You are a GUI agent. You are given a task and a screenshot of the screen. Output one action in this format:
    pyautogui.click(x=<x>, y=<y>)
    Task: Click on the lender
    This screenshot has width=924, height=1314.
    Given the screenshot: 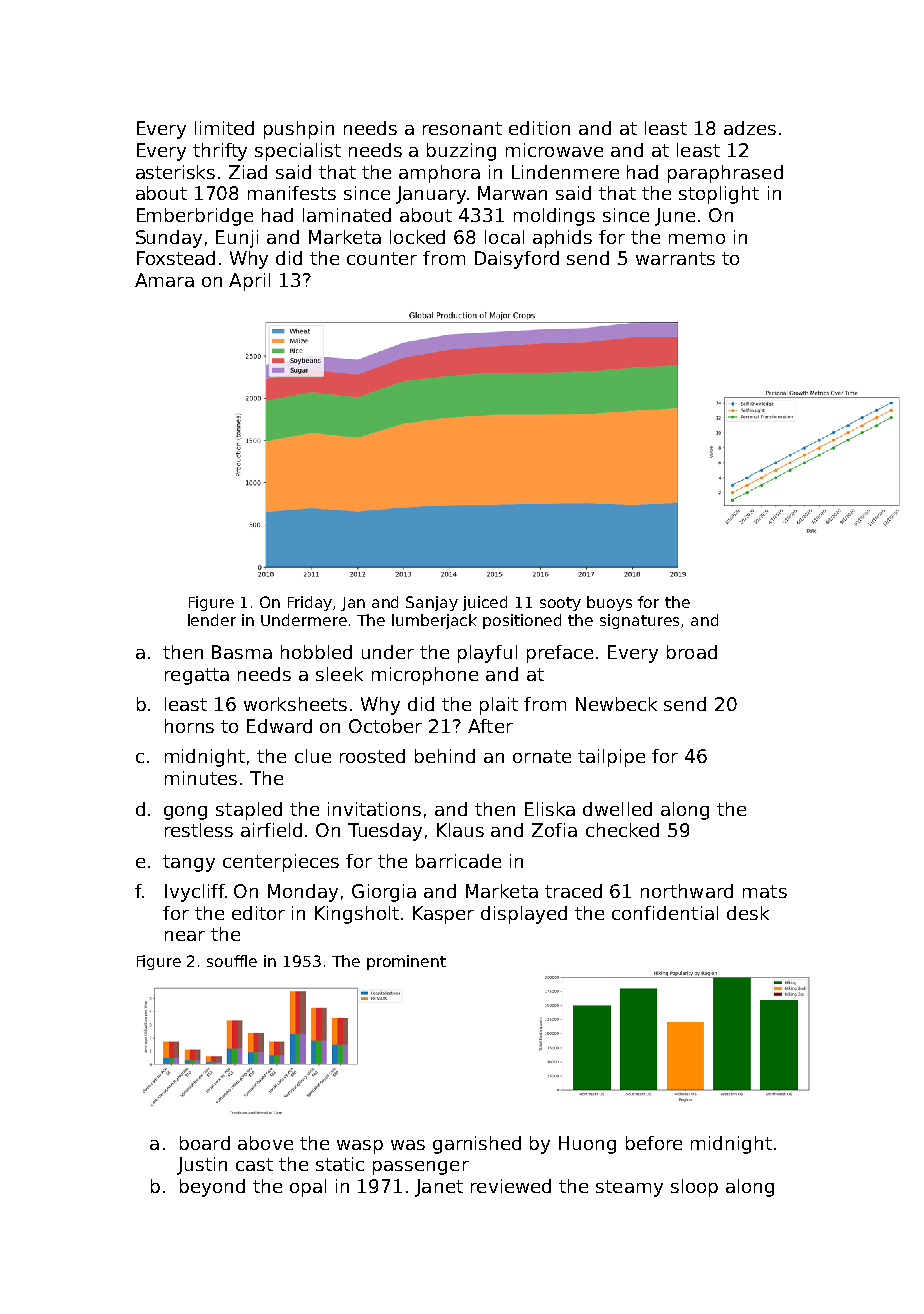 What is the action you would take?
    pyautogui.click(x=212, y=620)
